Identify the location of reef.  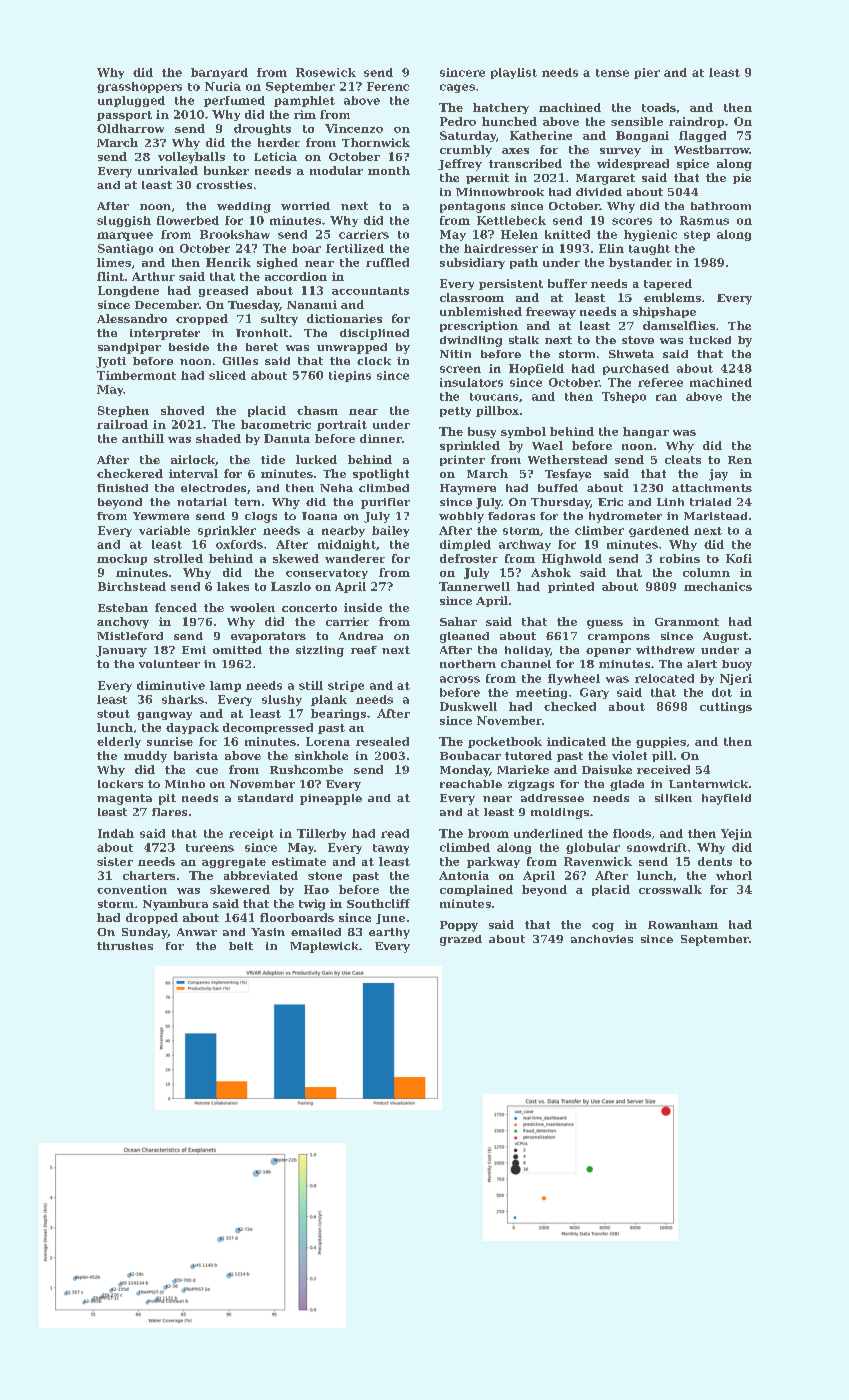
(364, 650).
